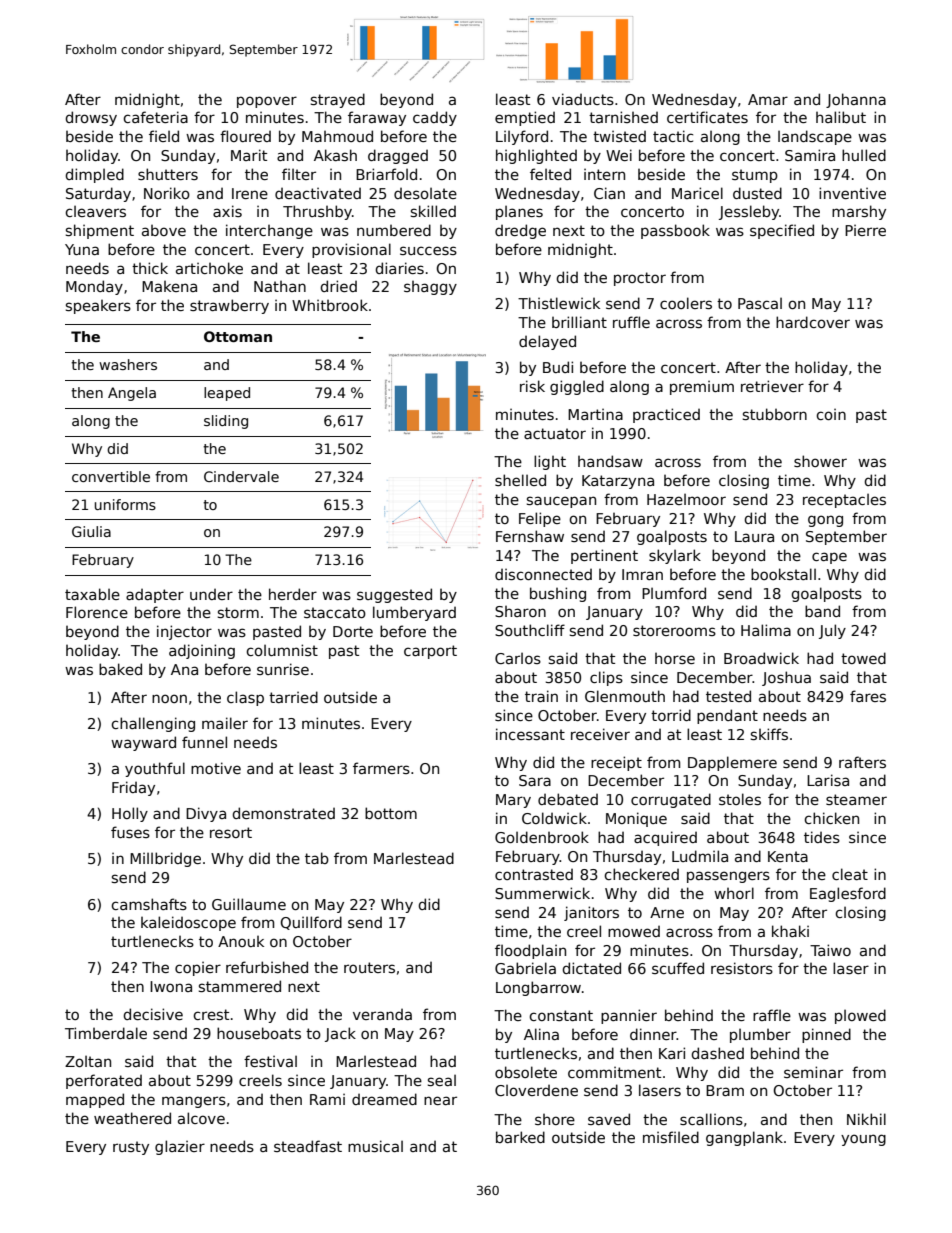  I want to click on routers, so click(369, 967).
